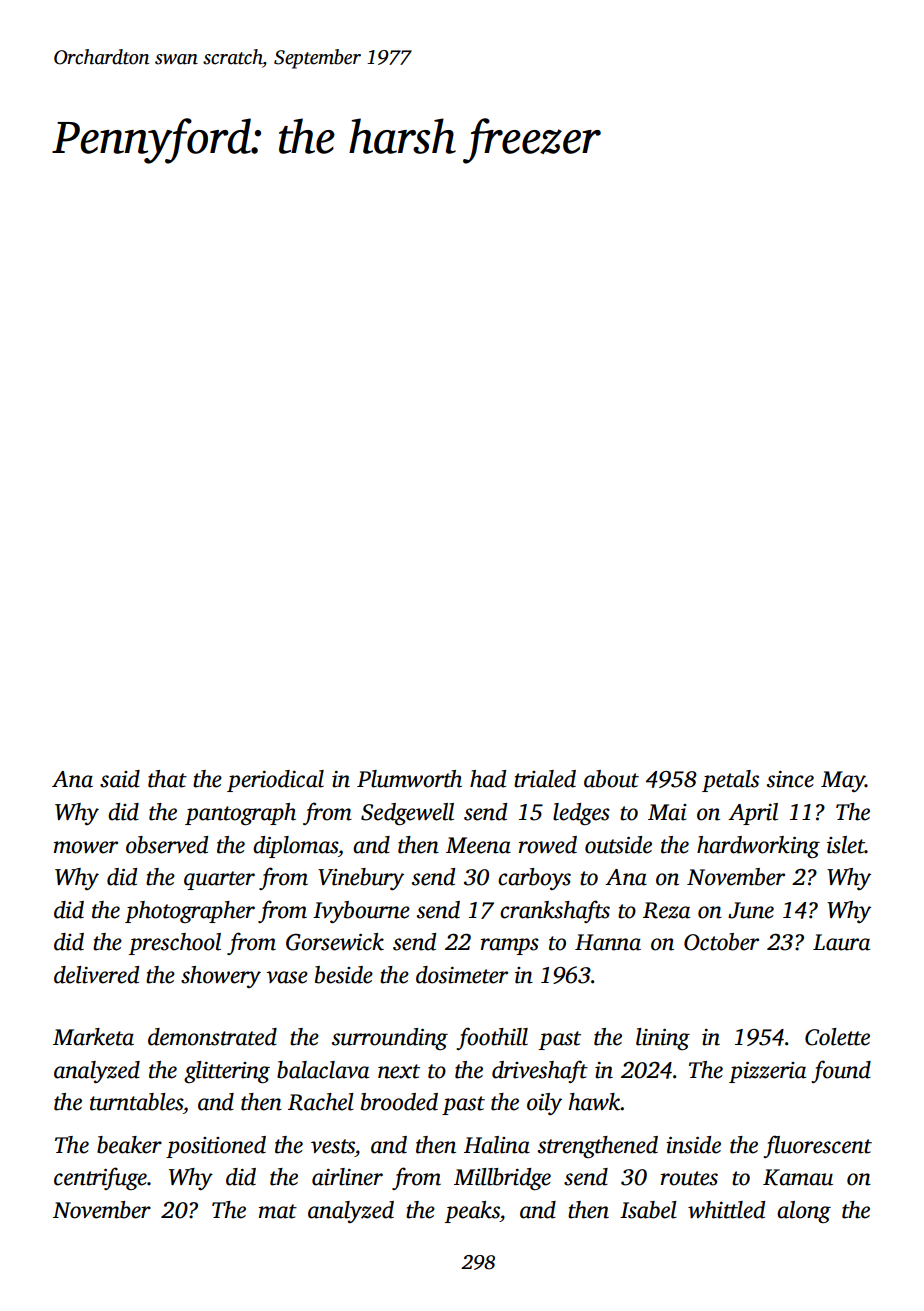 Image resolution: width=924 pixels, height=1311 pixels. What do you see at coordinates (407, 814) in the image?
I see `Sedgewell` at bounding box center [407, 814].
